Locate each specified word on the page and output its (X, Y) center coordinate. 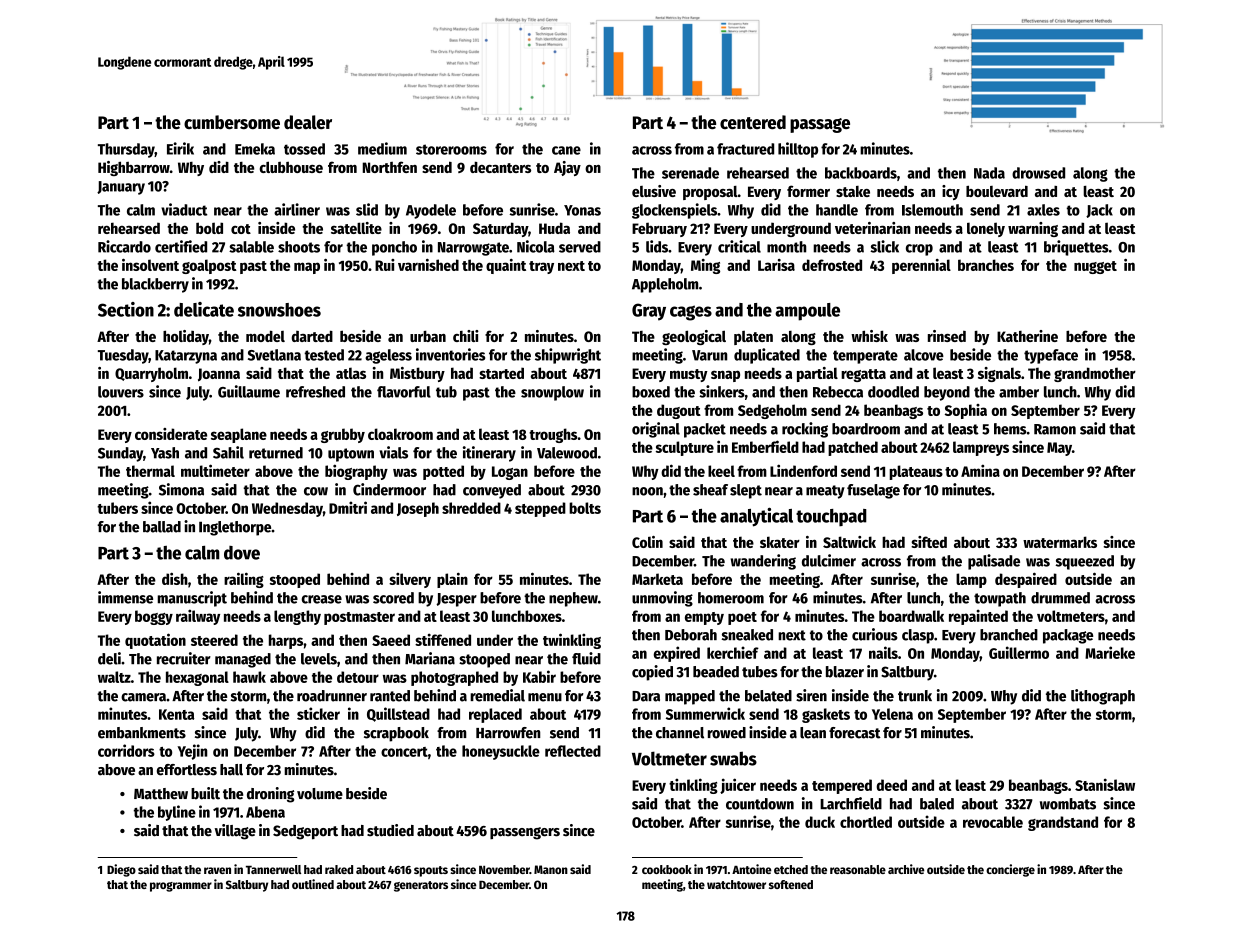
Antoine (752, 869)
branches (986, 265)
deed (891, 785)
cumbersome (232, 122)
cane (566, 150)
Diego (121, 870)
